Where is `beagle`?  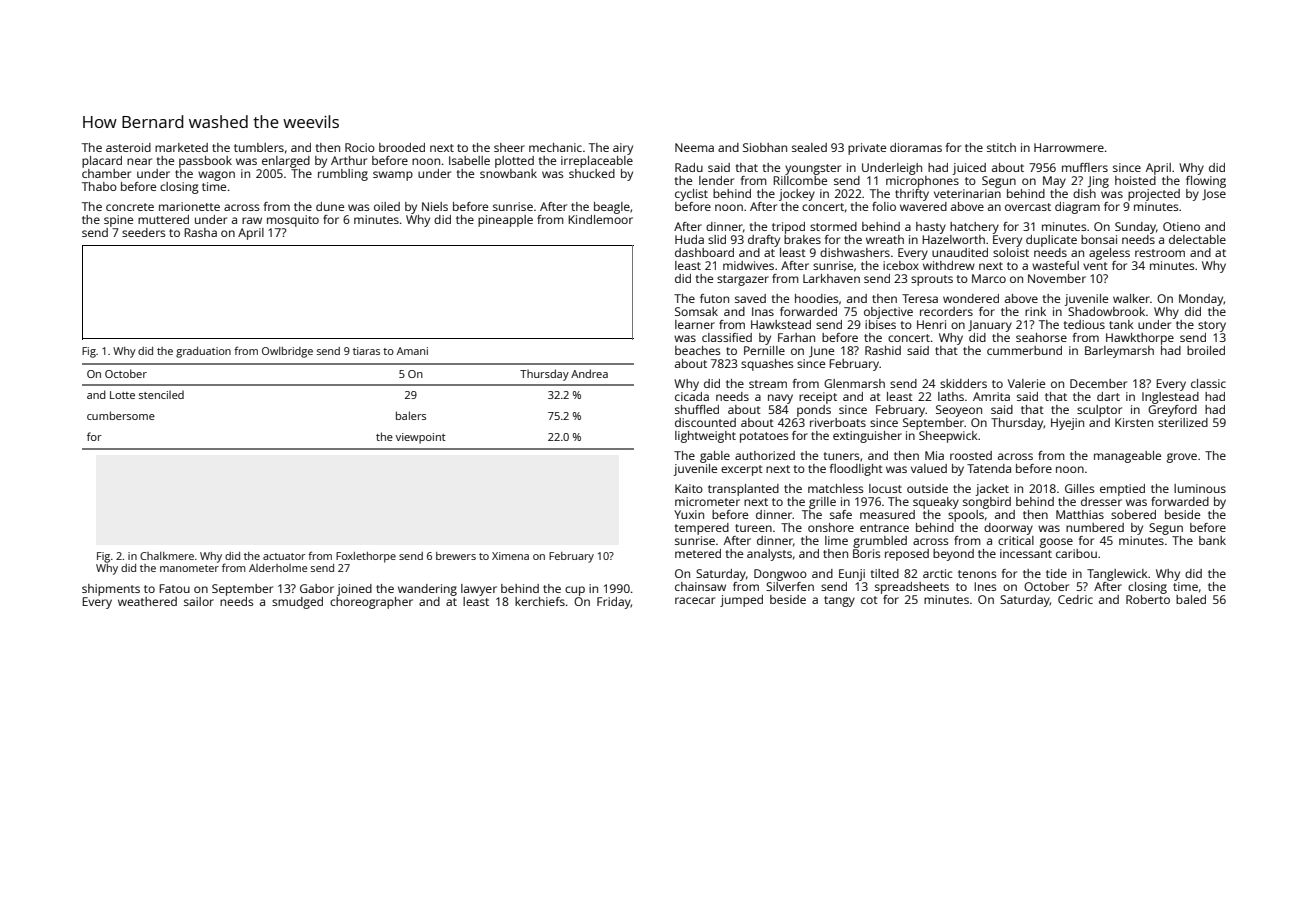
beagle is located at coordinates (612, 208).
